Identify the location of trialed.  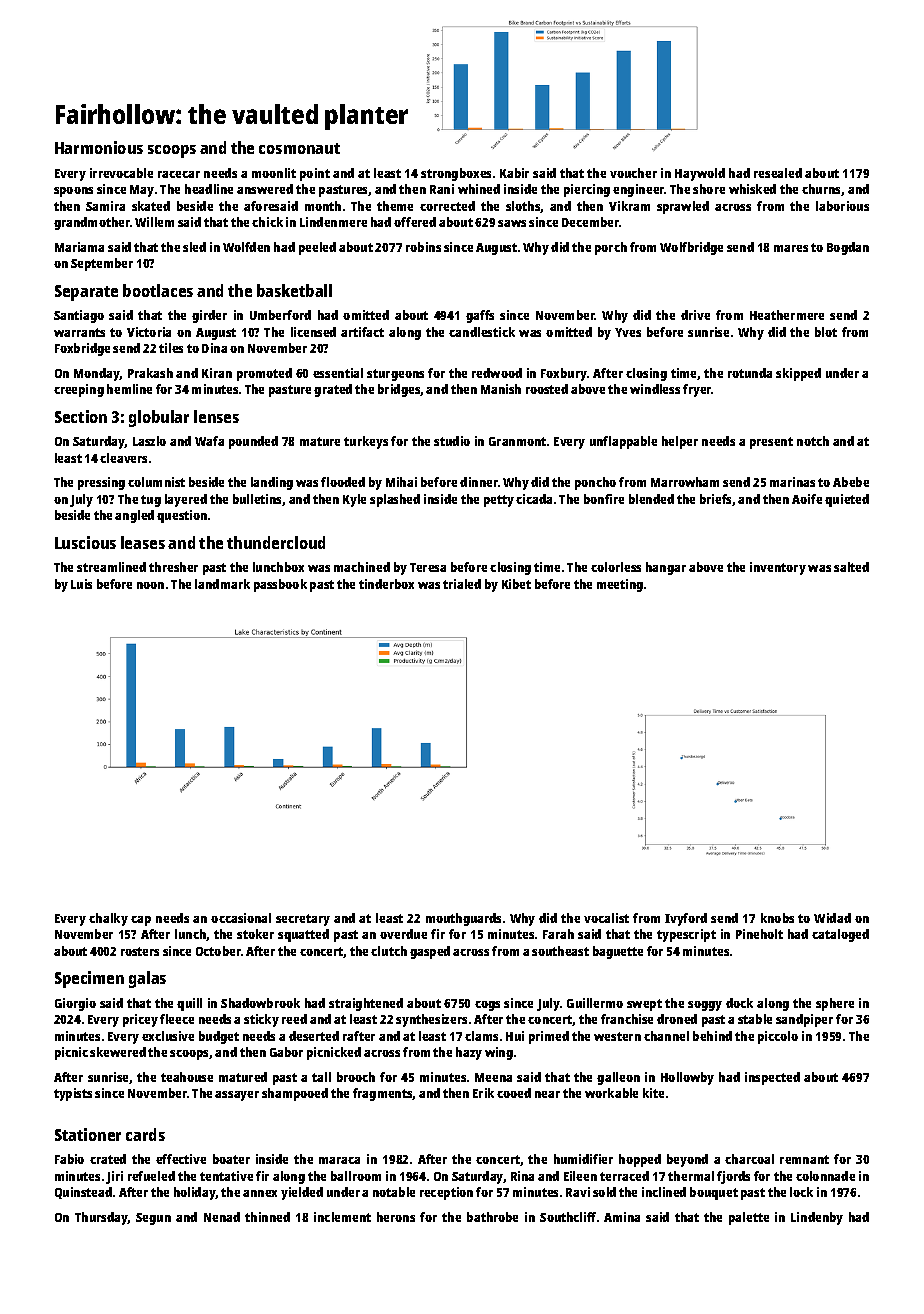
(462, 584).
